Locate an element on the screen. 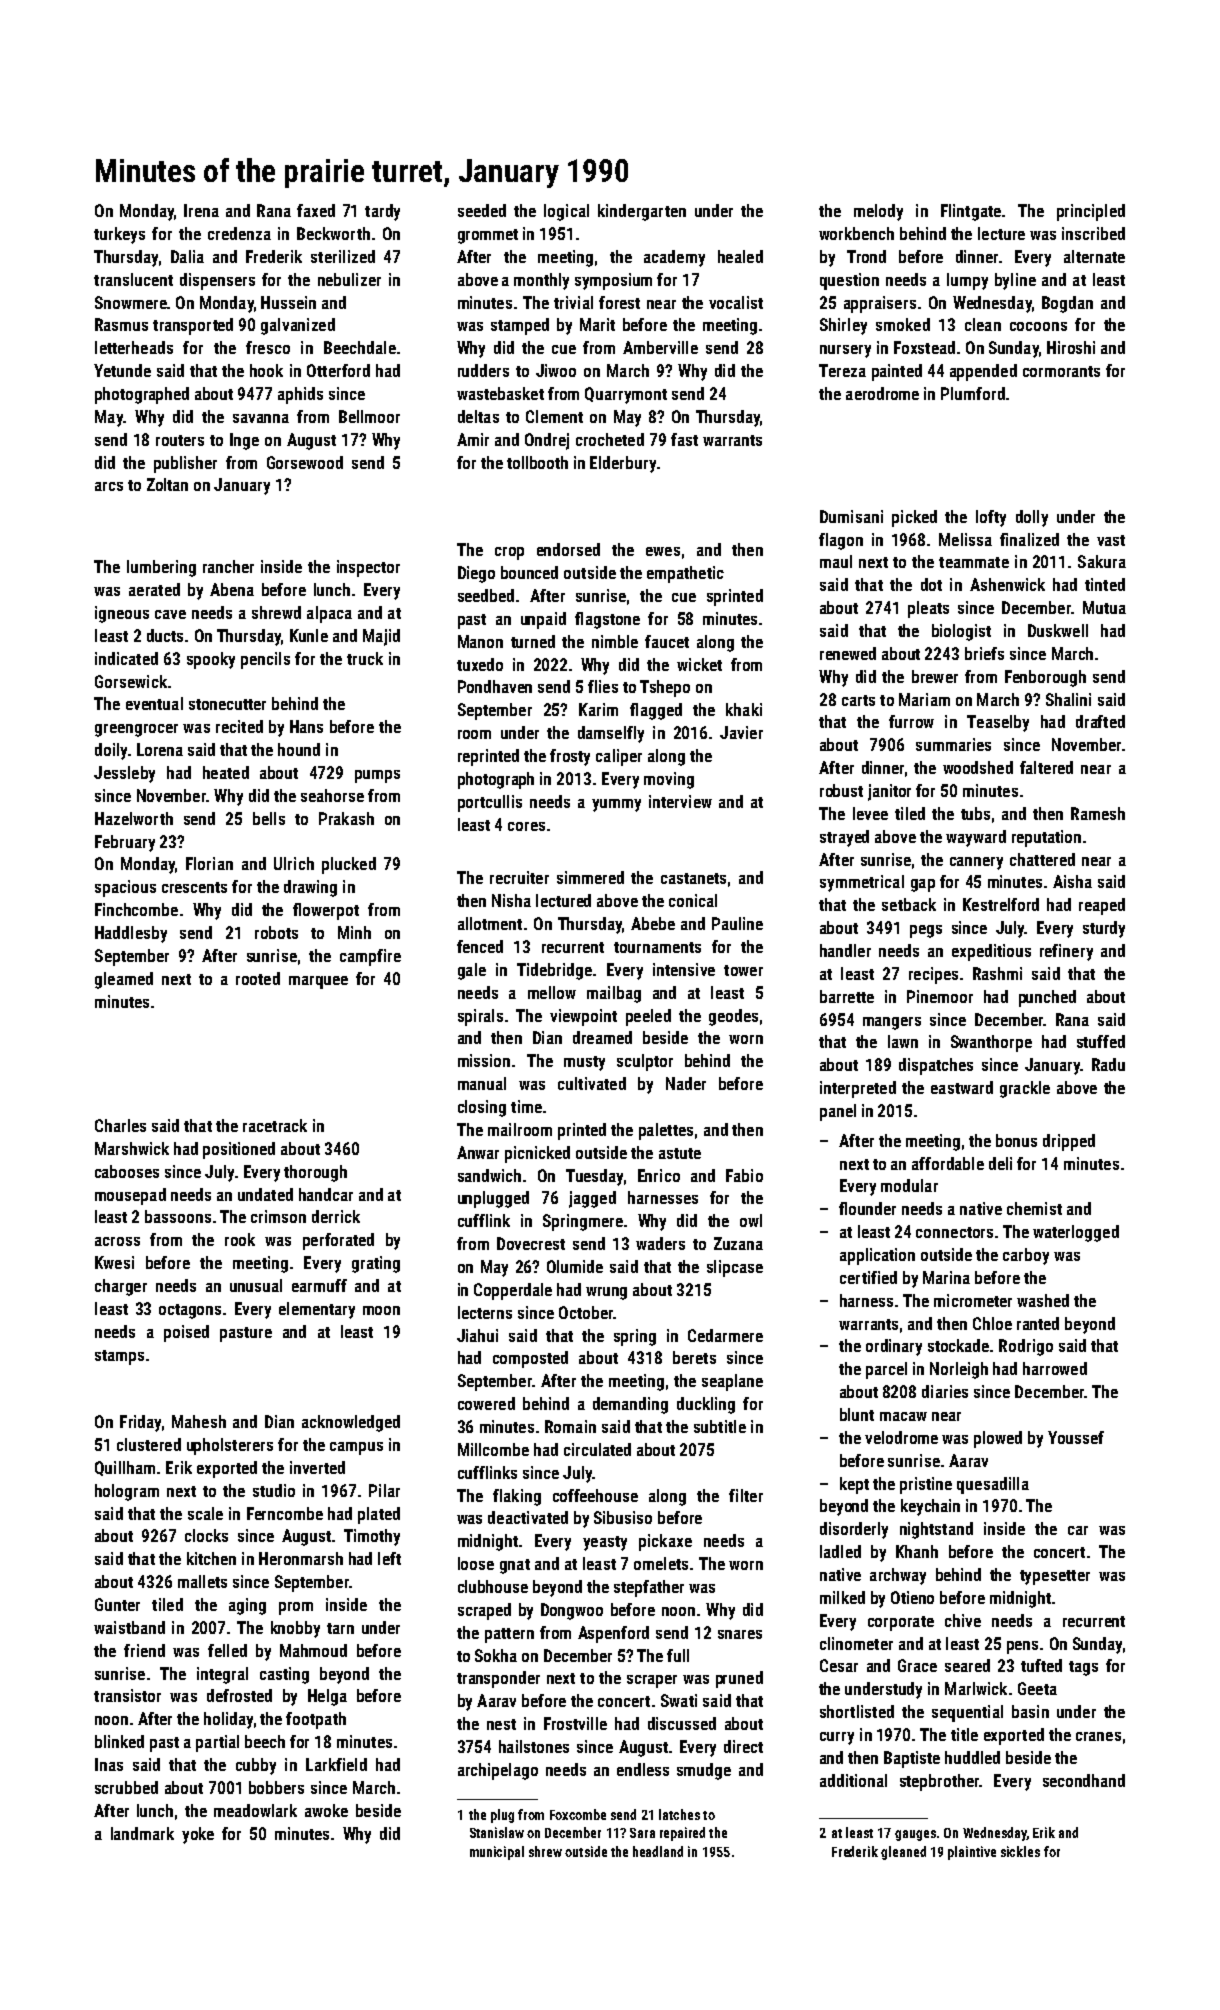  appended is located at coordinates (983, 372).
